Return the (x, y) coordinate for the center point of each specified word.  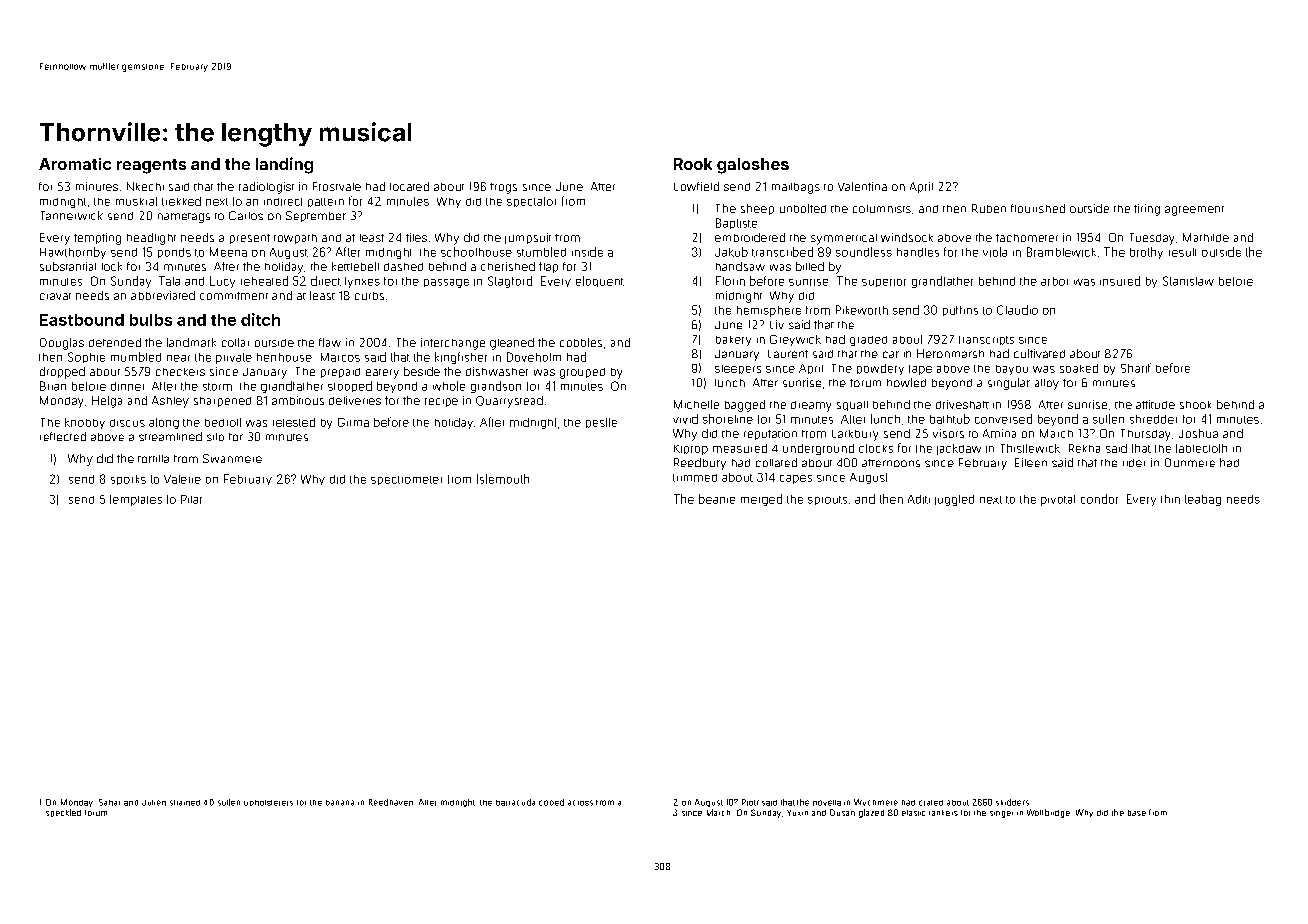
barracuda (515, 802)
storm (217, 387)
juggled (954, 500)
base (1137, 813)
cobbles (581, 342)
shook (1195, 405)
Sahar (109, 802)
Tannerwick (72, 215)
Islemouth (503, 479)
